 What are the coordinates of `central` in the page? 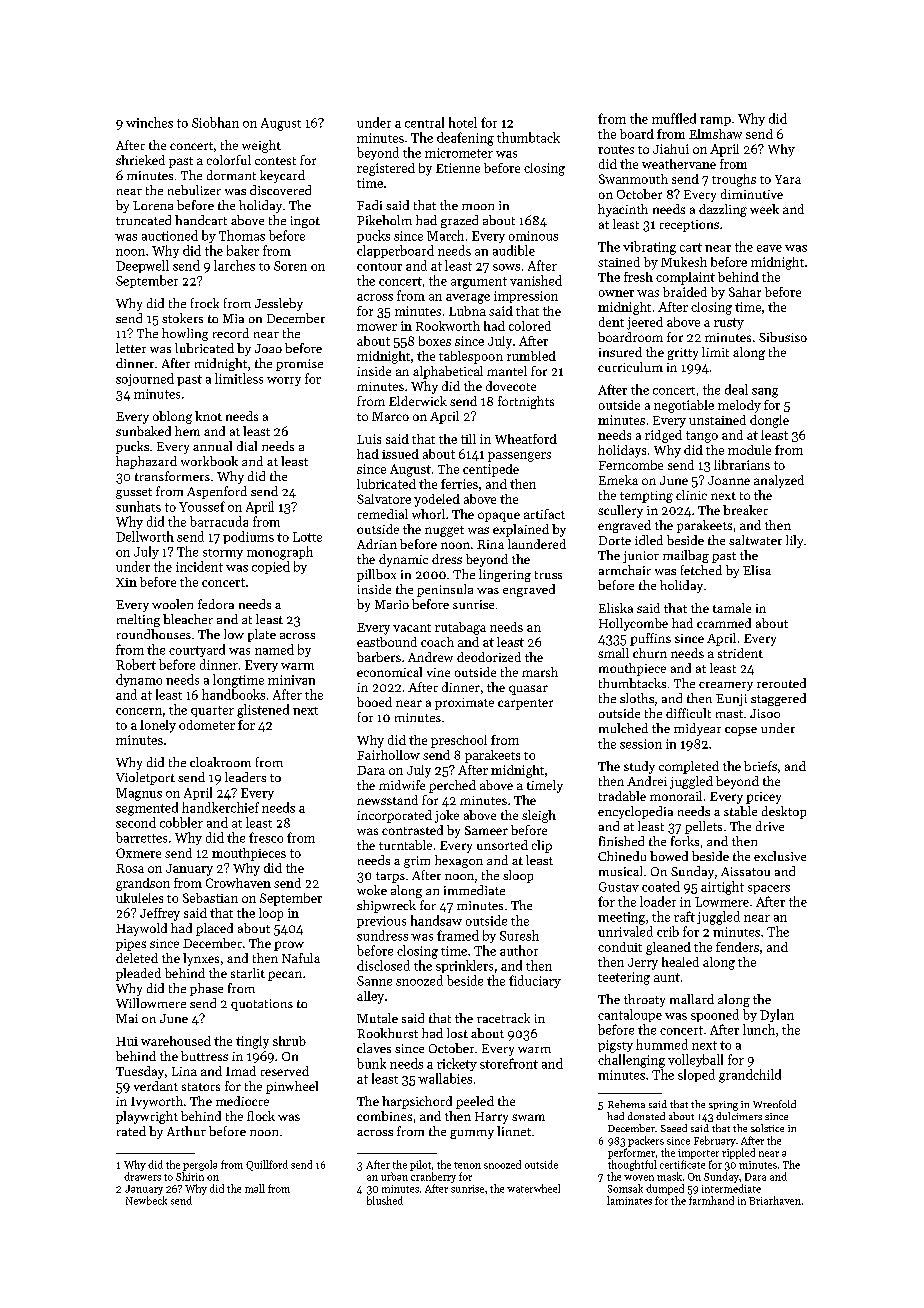 It's located at (424, 122).
